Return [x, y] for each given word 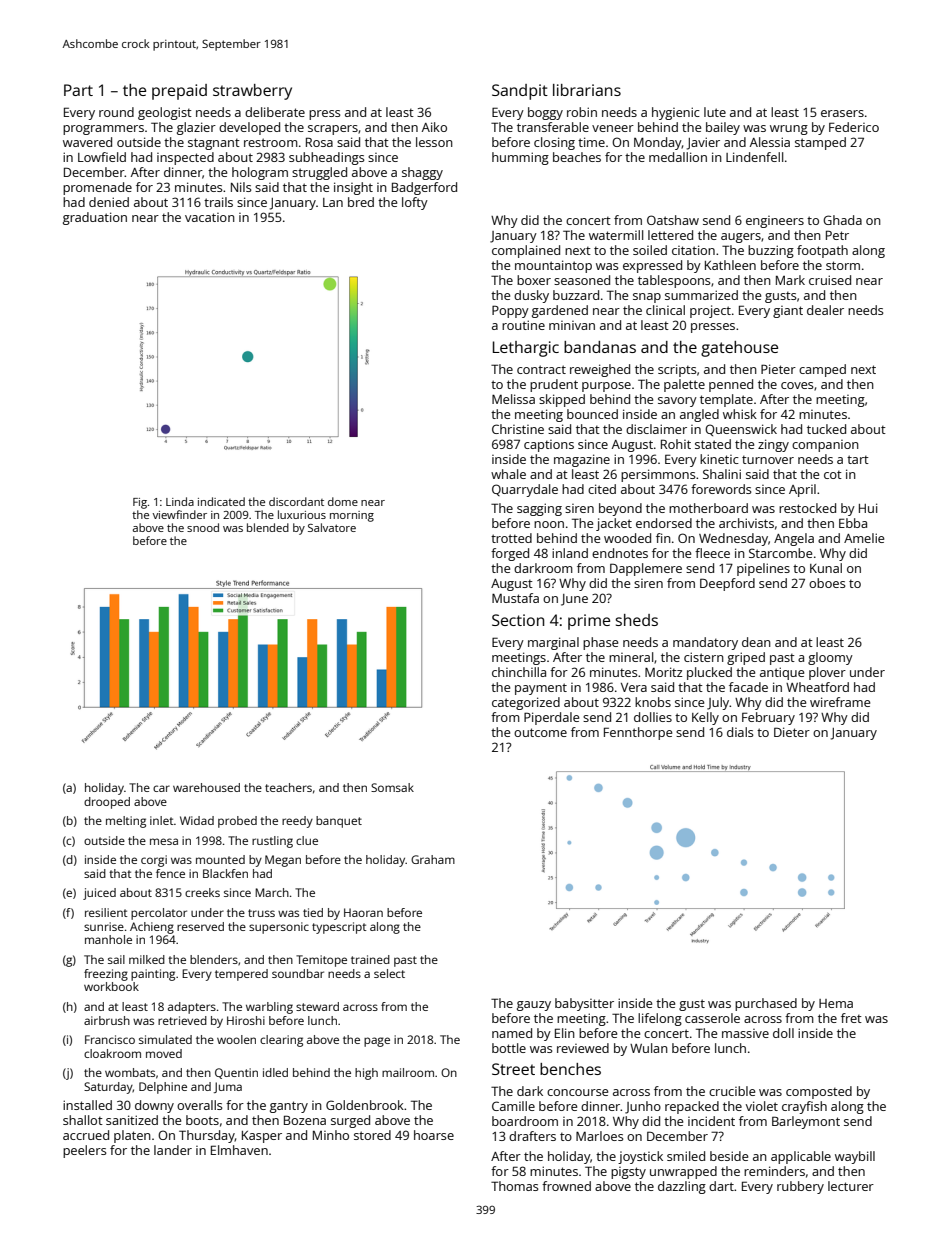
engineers [775, 222]
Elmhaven [239, 1150]
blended [268, 527]
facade [748, 687]
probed [237, 822]
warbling [269, 1008]
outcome [540, 732]
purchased [766, 1004]
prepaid [179, 92]
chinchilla [519, 672]
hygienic [676, 113]
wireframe [840, 702]
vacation [210, 217]
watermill [616, 235]
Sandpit [520, 92]
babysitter [584, 1004]
